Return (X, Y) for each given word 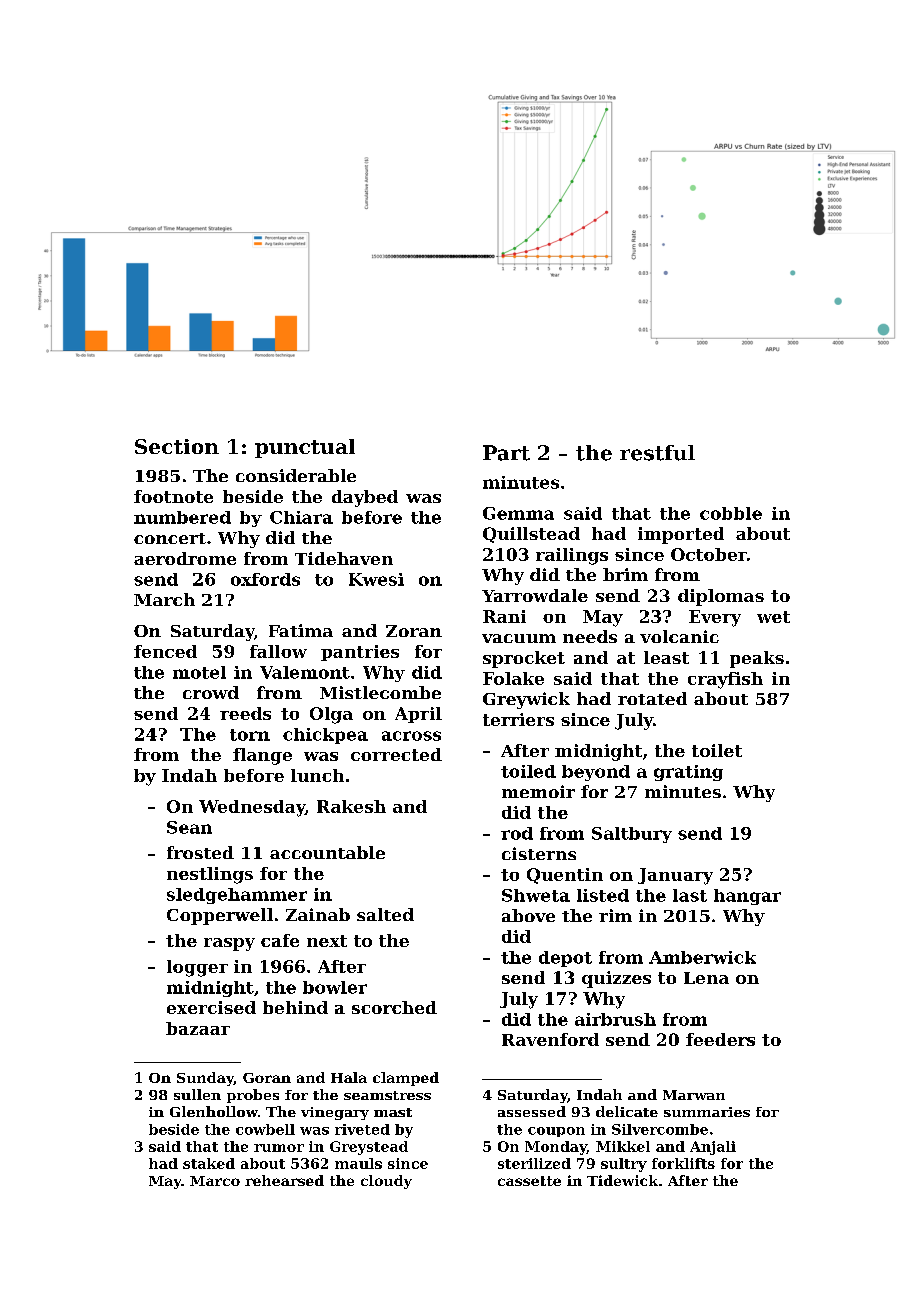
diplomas (721, 597)
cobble (731, 513)
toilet (717, 750)
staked (209, 1163)
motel (199, 672)
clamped (406, 1079)
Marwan (694, 1095)
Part (506, 453)
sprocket (524, 659)
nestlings (210, 875)
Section (177, 446)
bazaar (198, 1028)
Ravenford (550, 1039)
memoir (538, 791)
